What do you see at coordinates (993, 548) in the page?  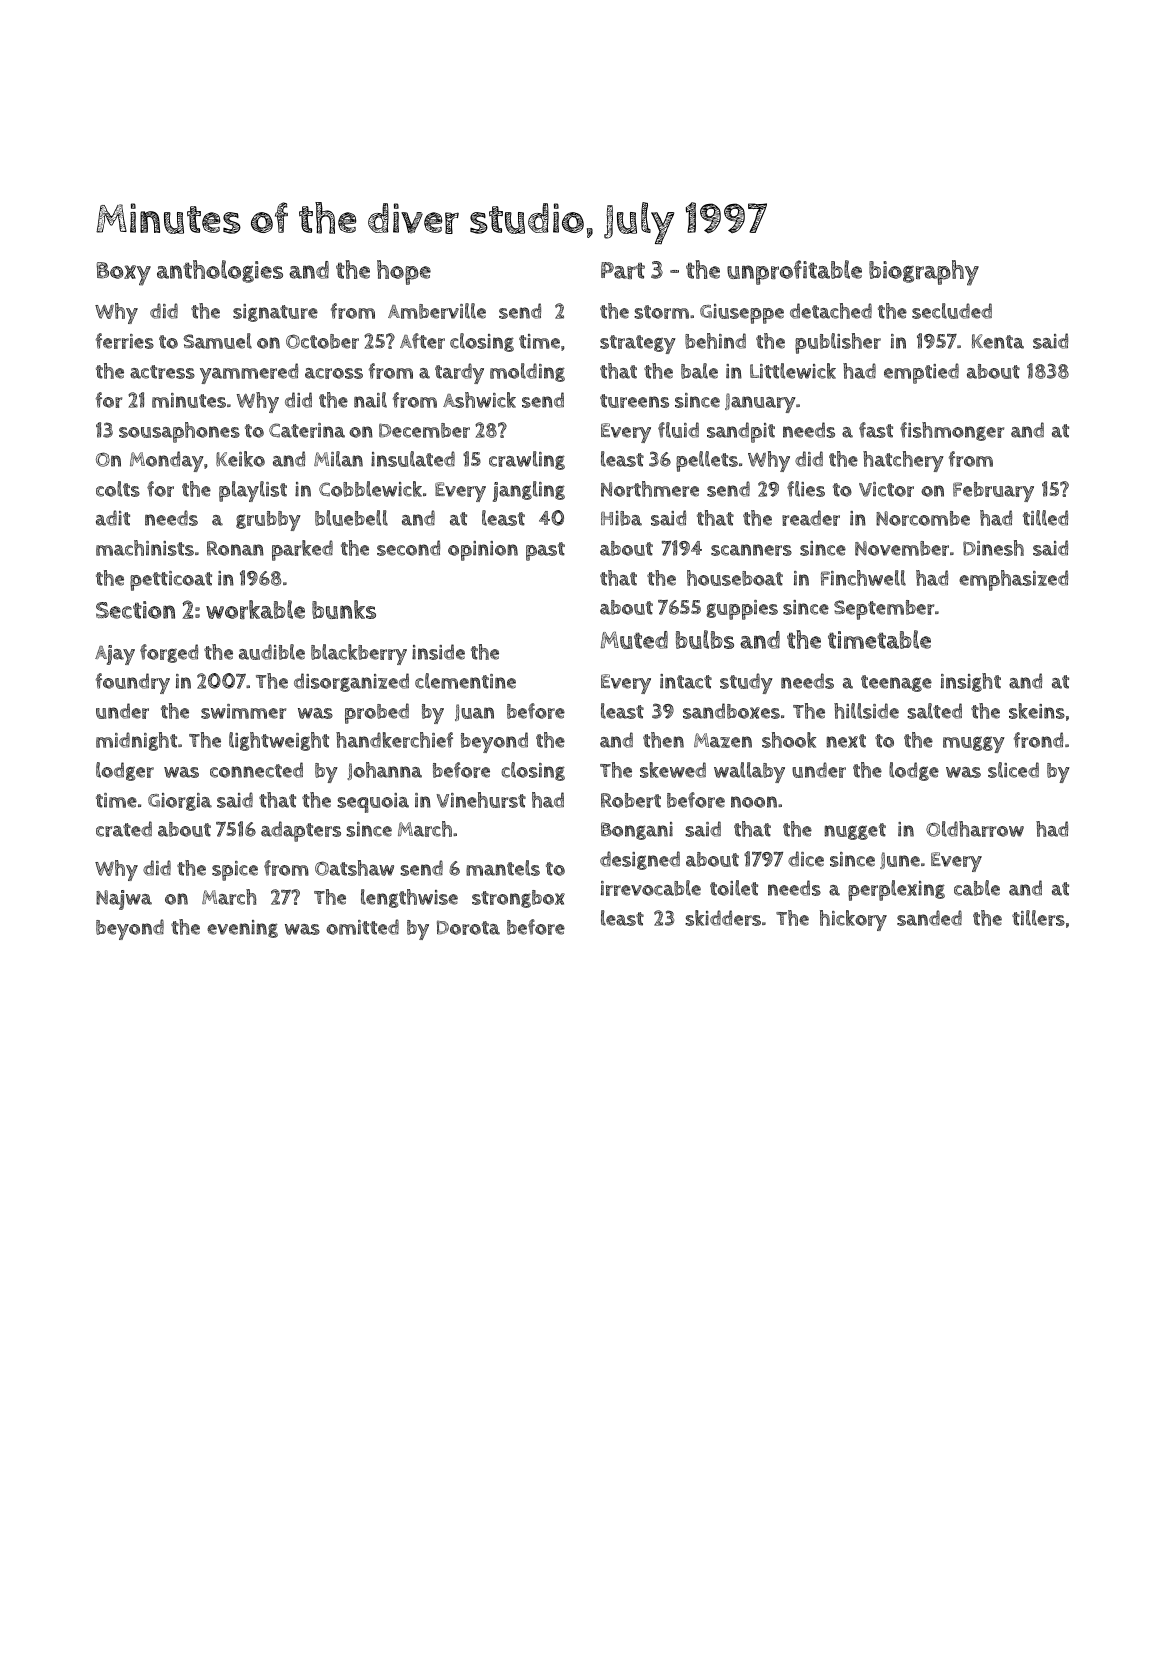 I see `Dinesh` at bounding box center [993, 548].
